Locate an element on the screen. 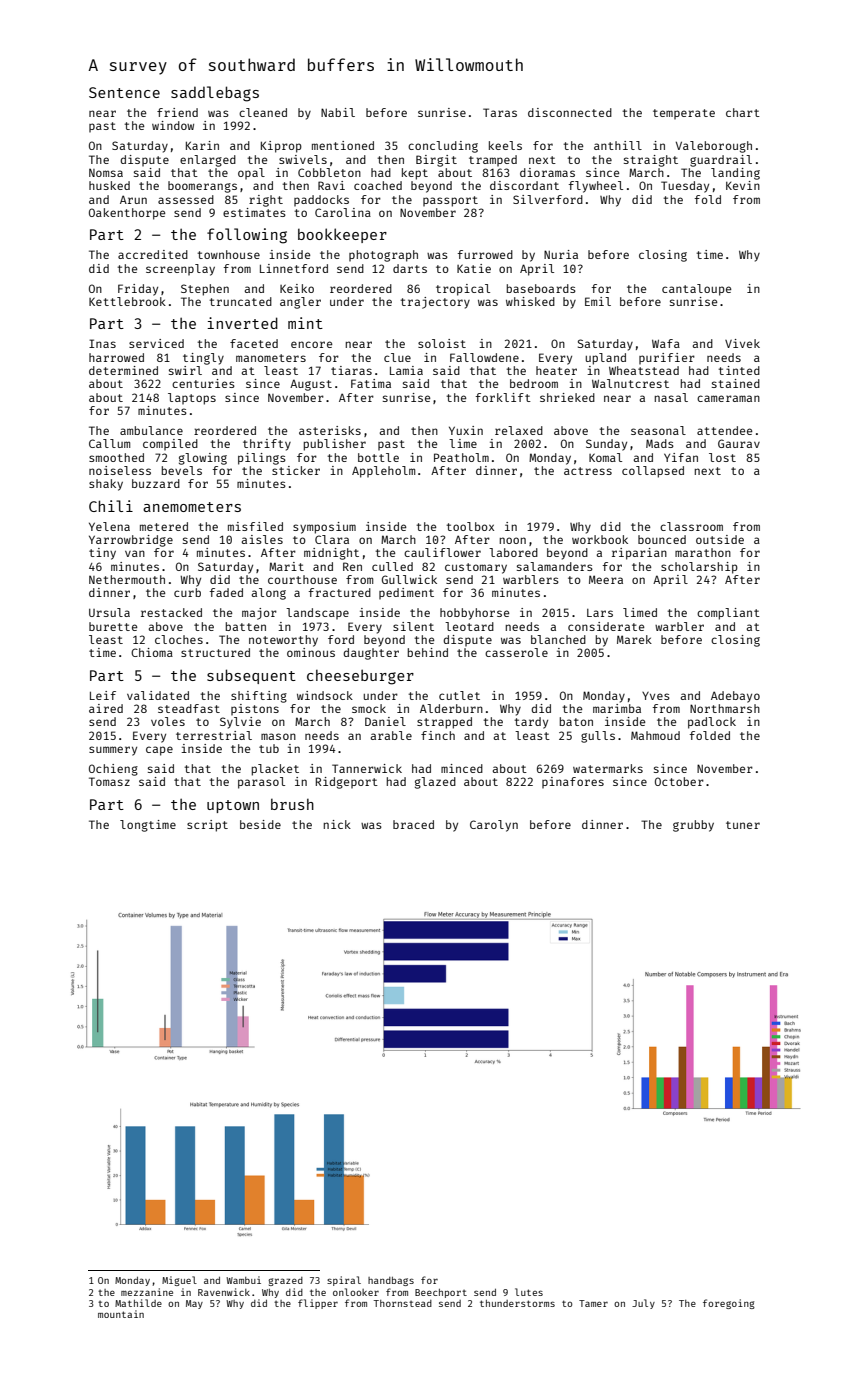  steadfast is located at coordinates (189, 708).
